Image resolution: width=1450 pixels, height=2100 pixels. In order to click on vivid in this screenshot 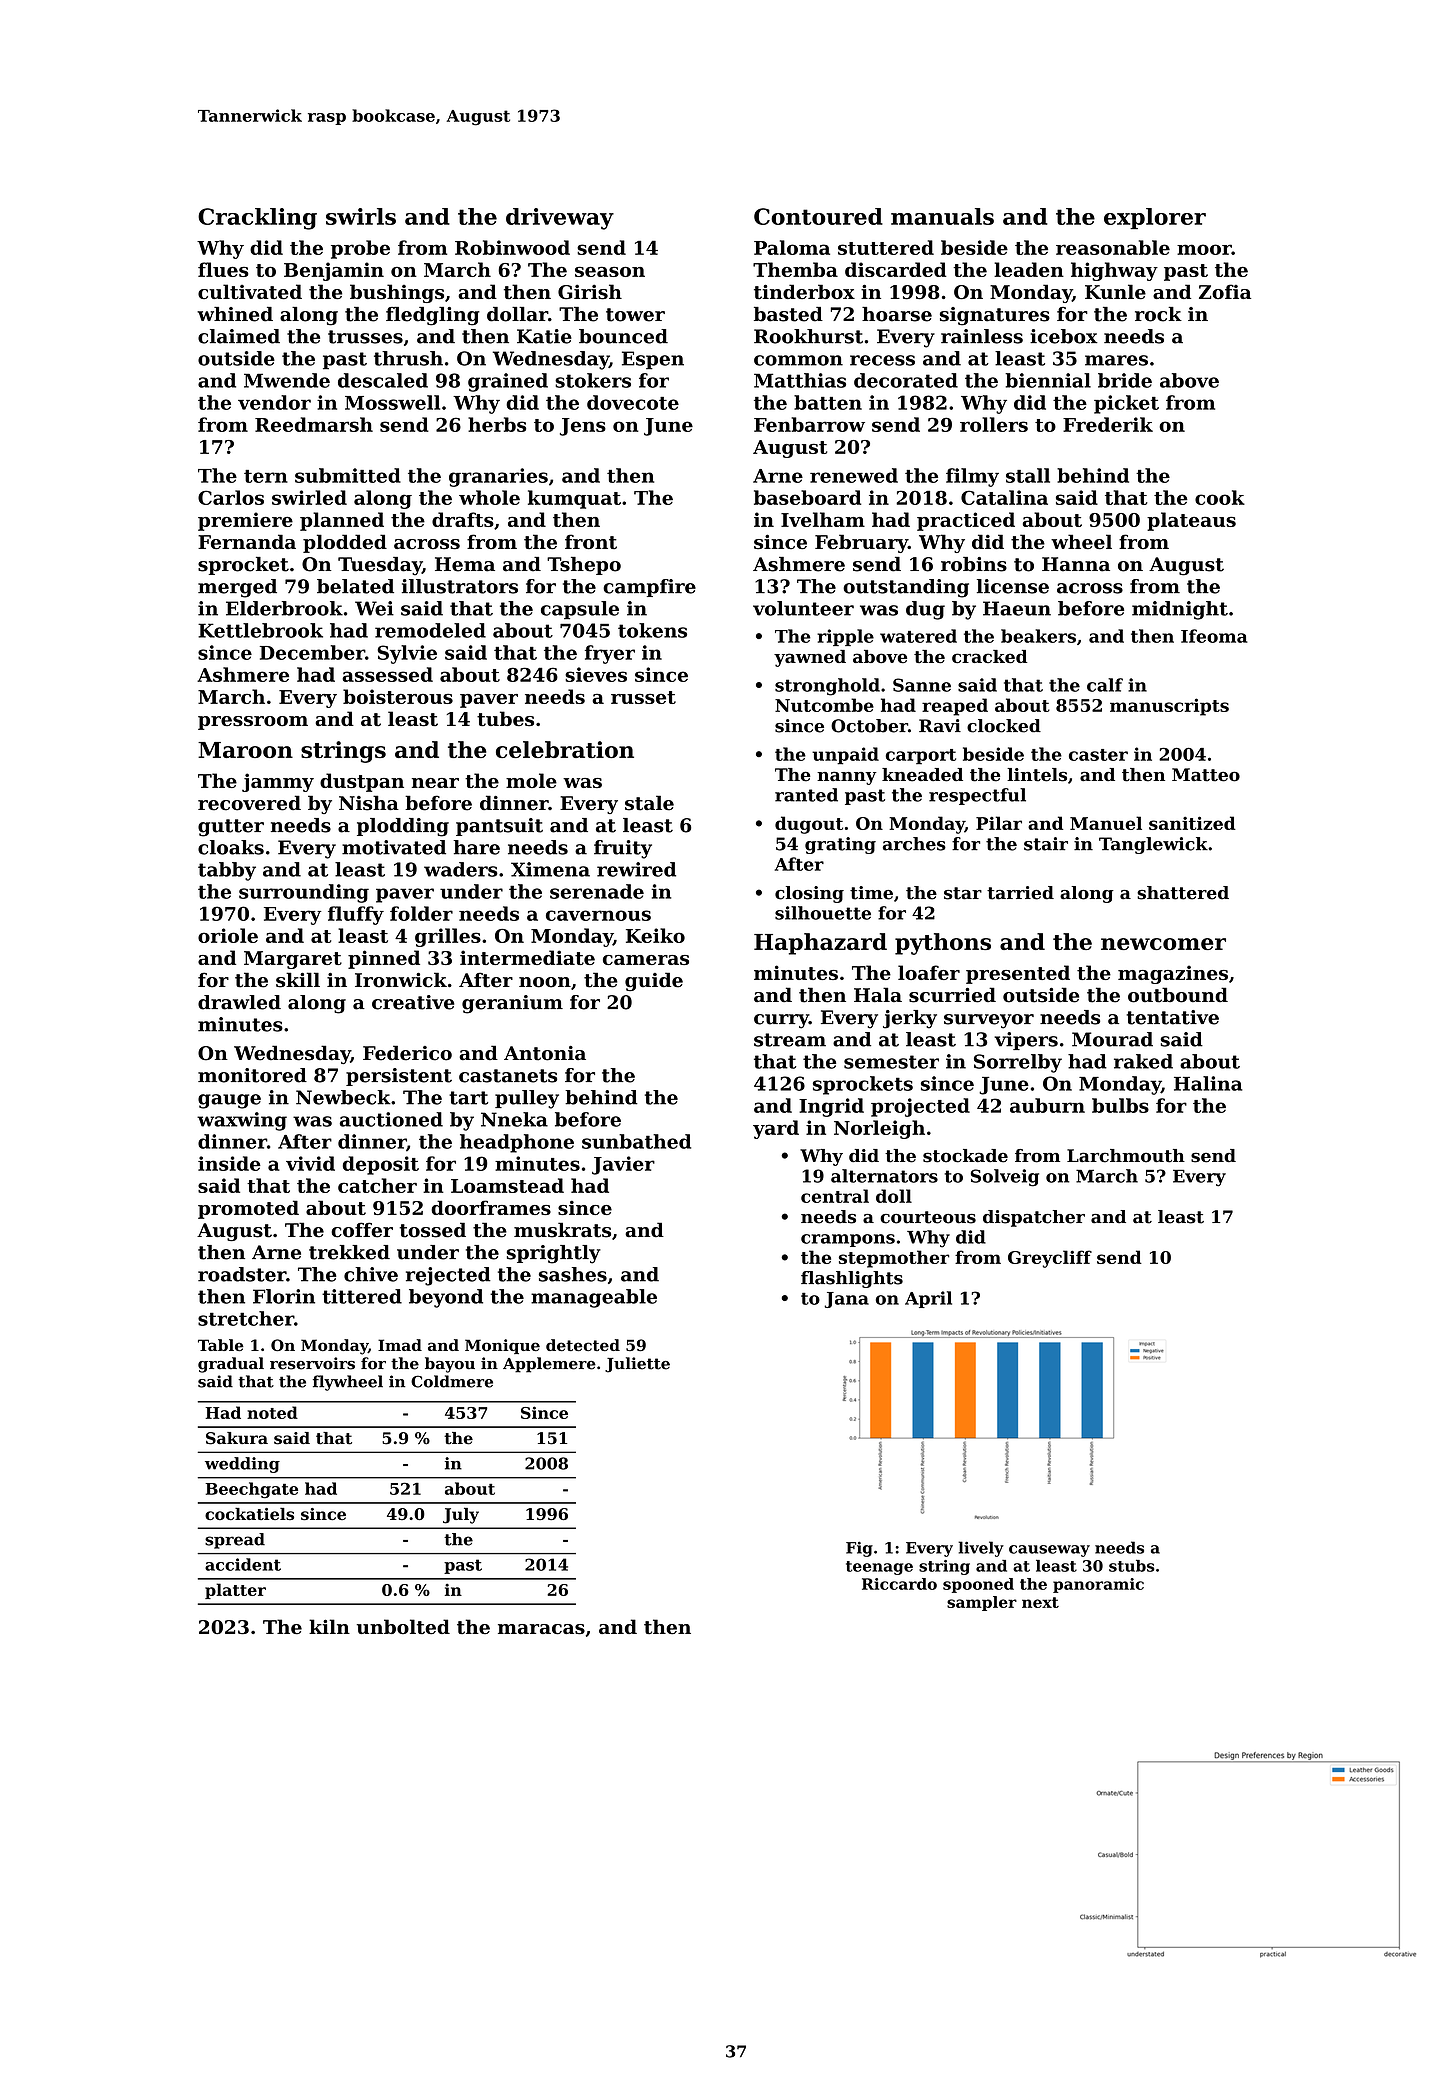, I will do `click(310, 1163)`.
